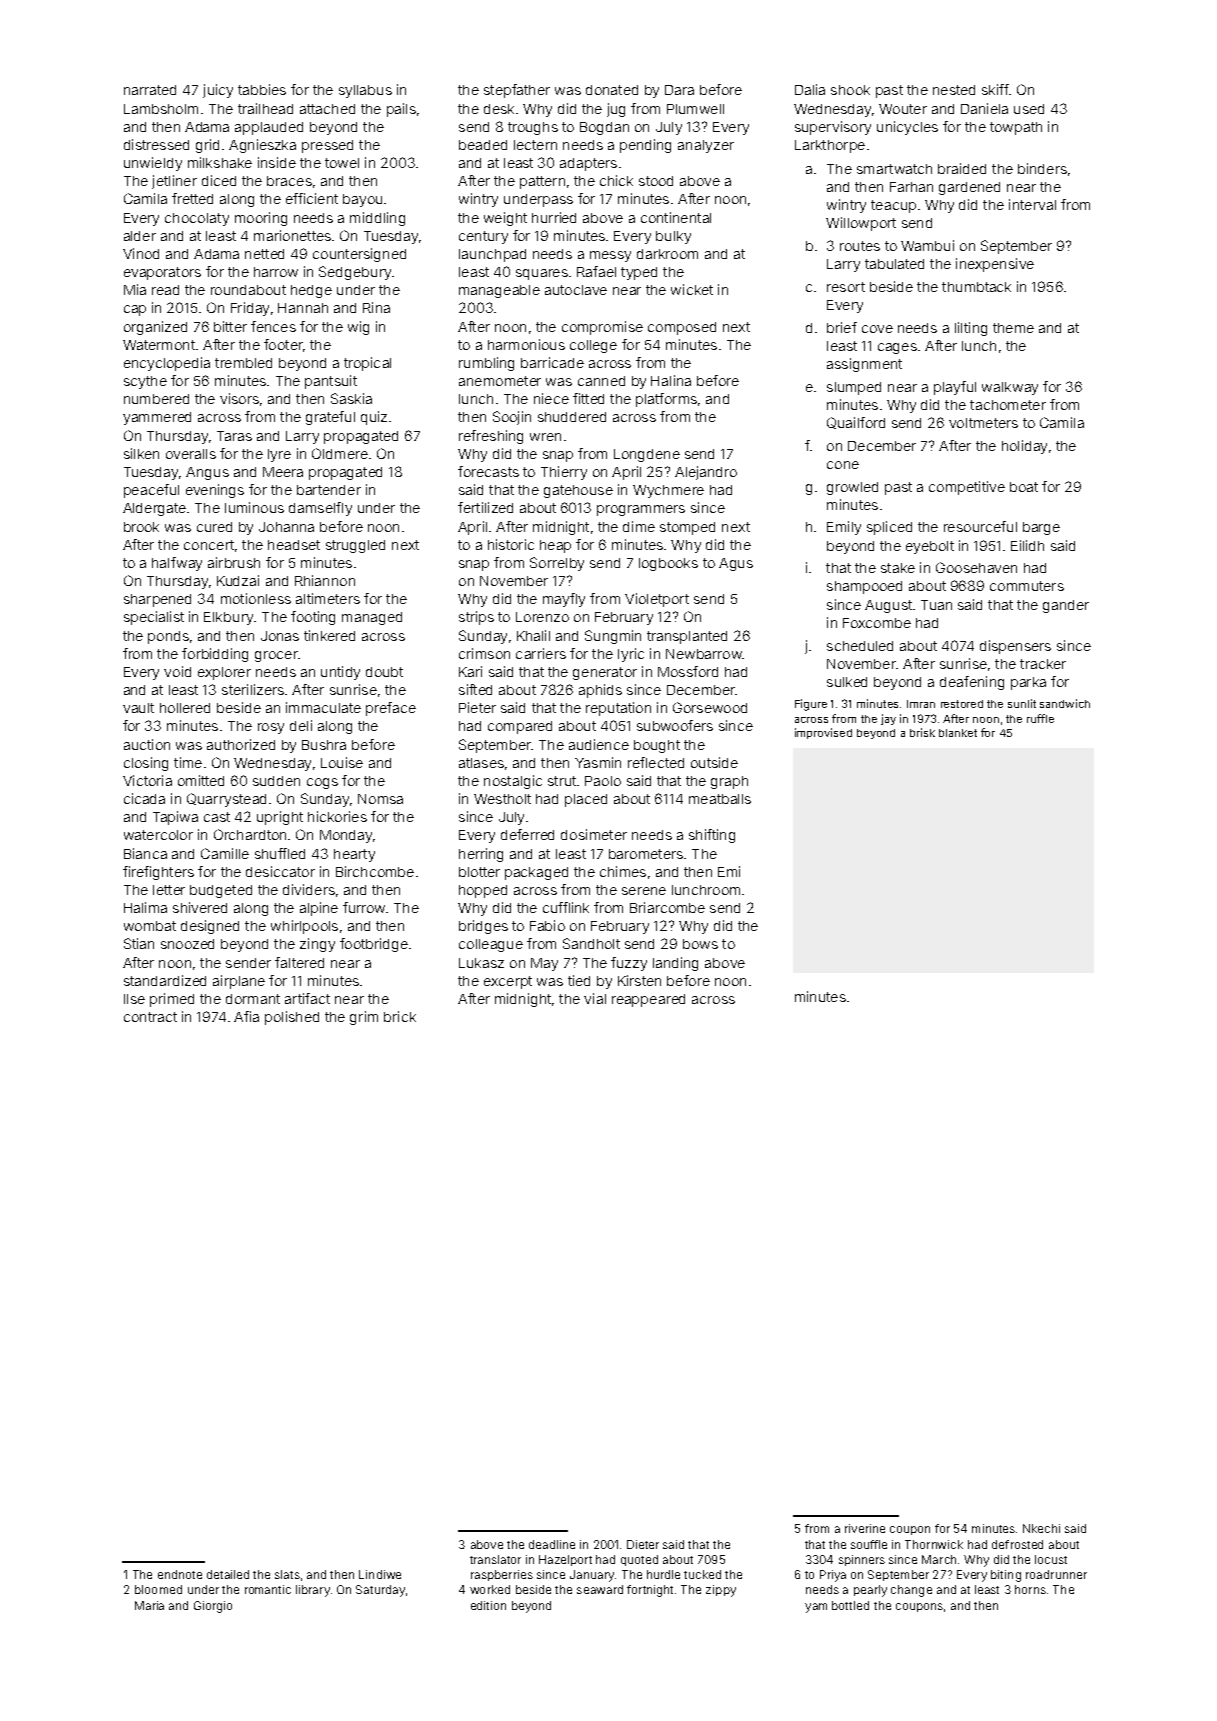 Image resolution: width=1217 pixels, height=1721 pixels. Describe the element at coordinates (1042, 168) in the screenshot. I see `binders` at that location.
